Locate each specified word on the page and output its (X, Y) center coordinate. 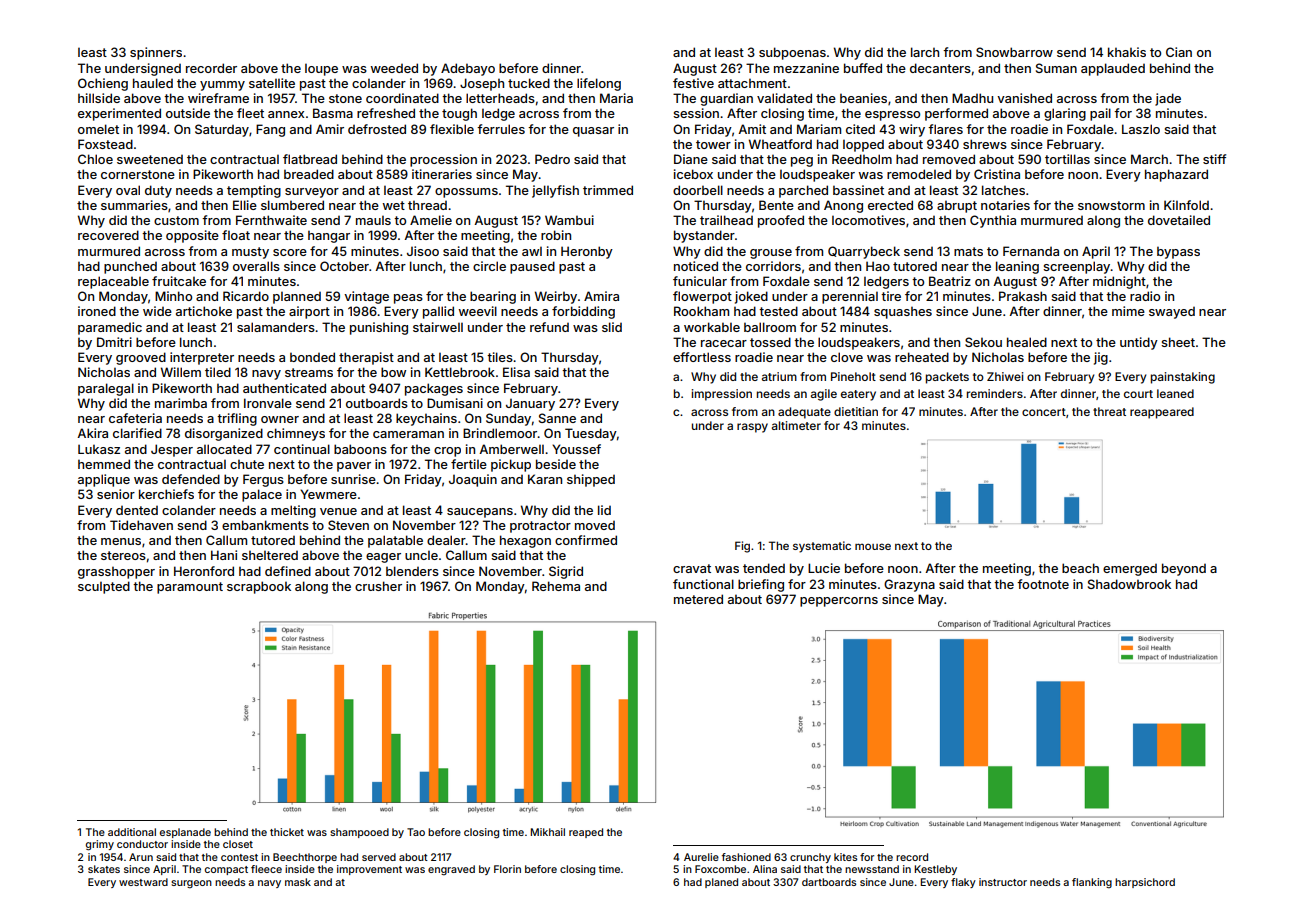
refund (549, 327)
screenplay (1077, 267)
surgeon (191, 884)
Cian (1179, 52)
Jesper (172, 450)
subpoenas (792, 53)
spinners (156, 53)
